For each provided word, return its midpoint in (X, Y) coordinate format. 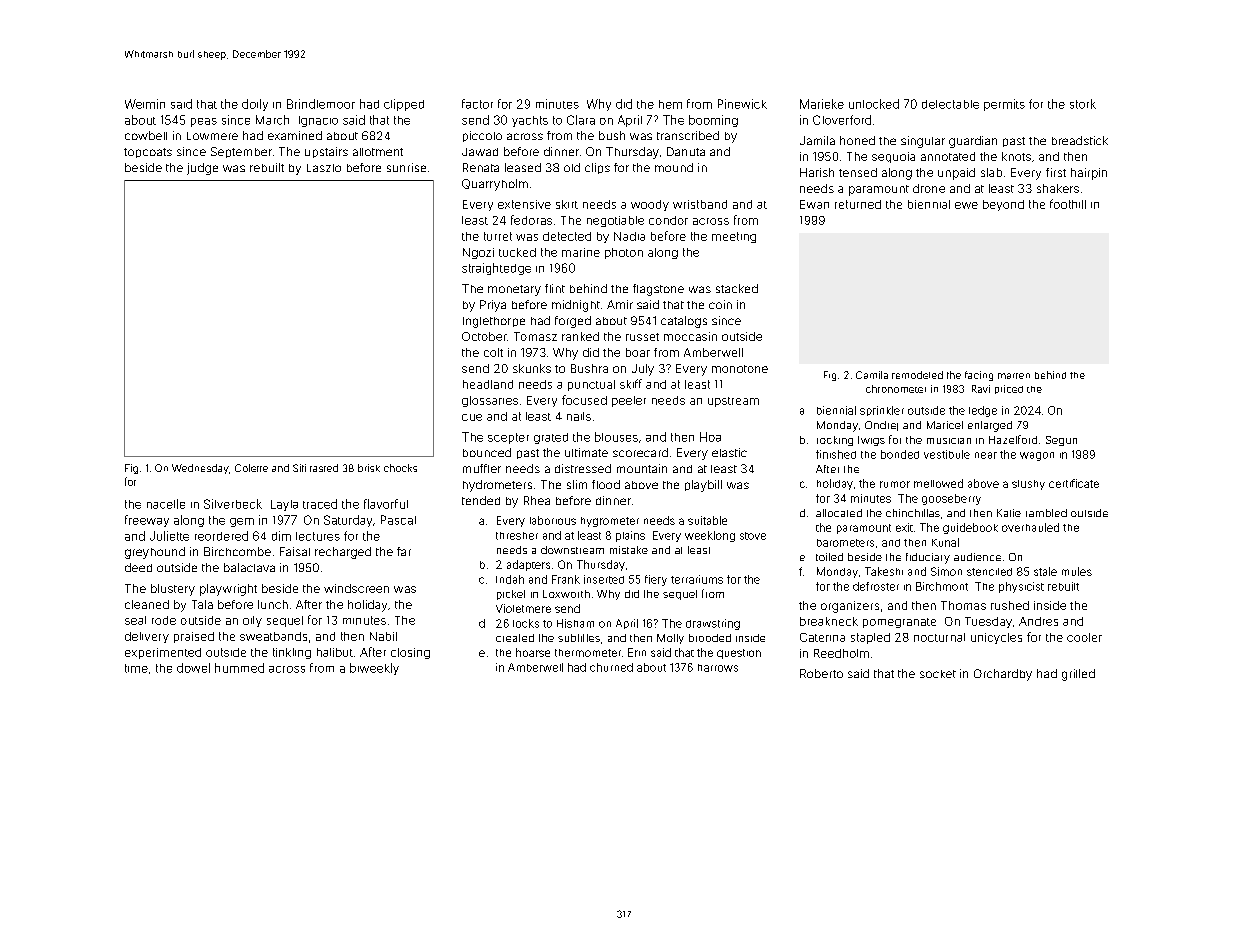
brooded (710, 638)
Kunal (945, 542)
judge (202, 169)
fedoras (531, 220)
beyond (1003, 205)
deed (138, 567)
